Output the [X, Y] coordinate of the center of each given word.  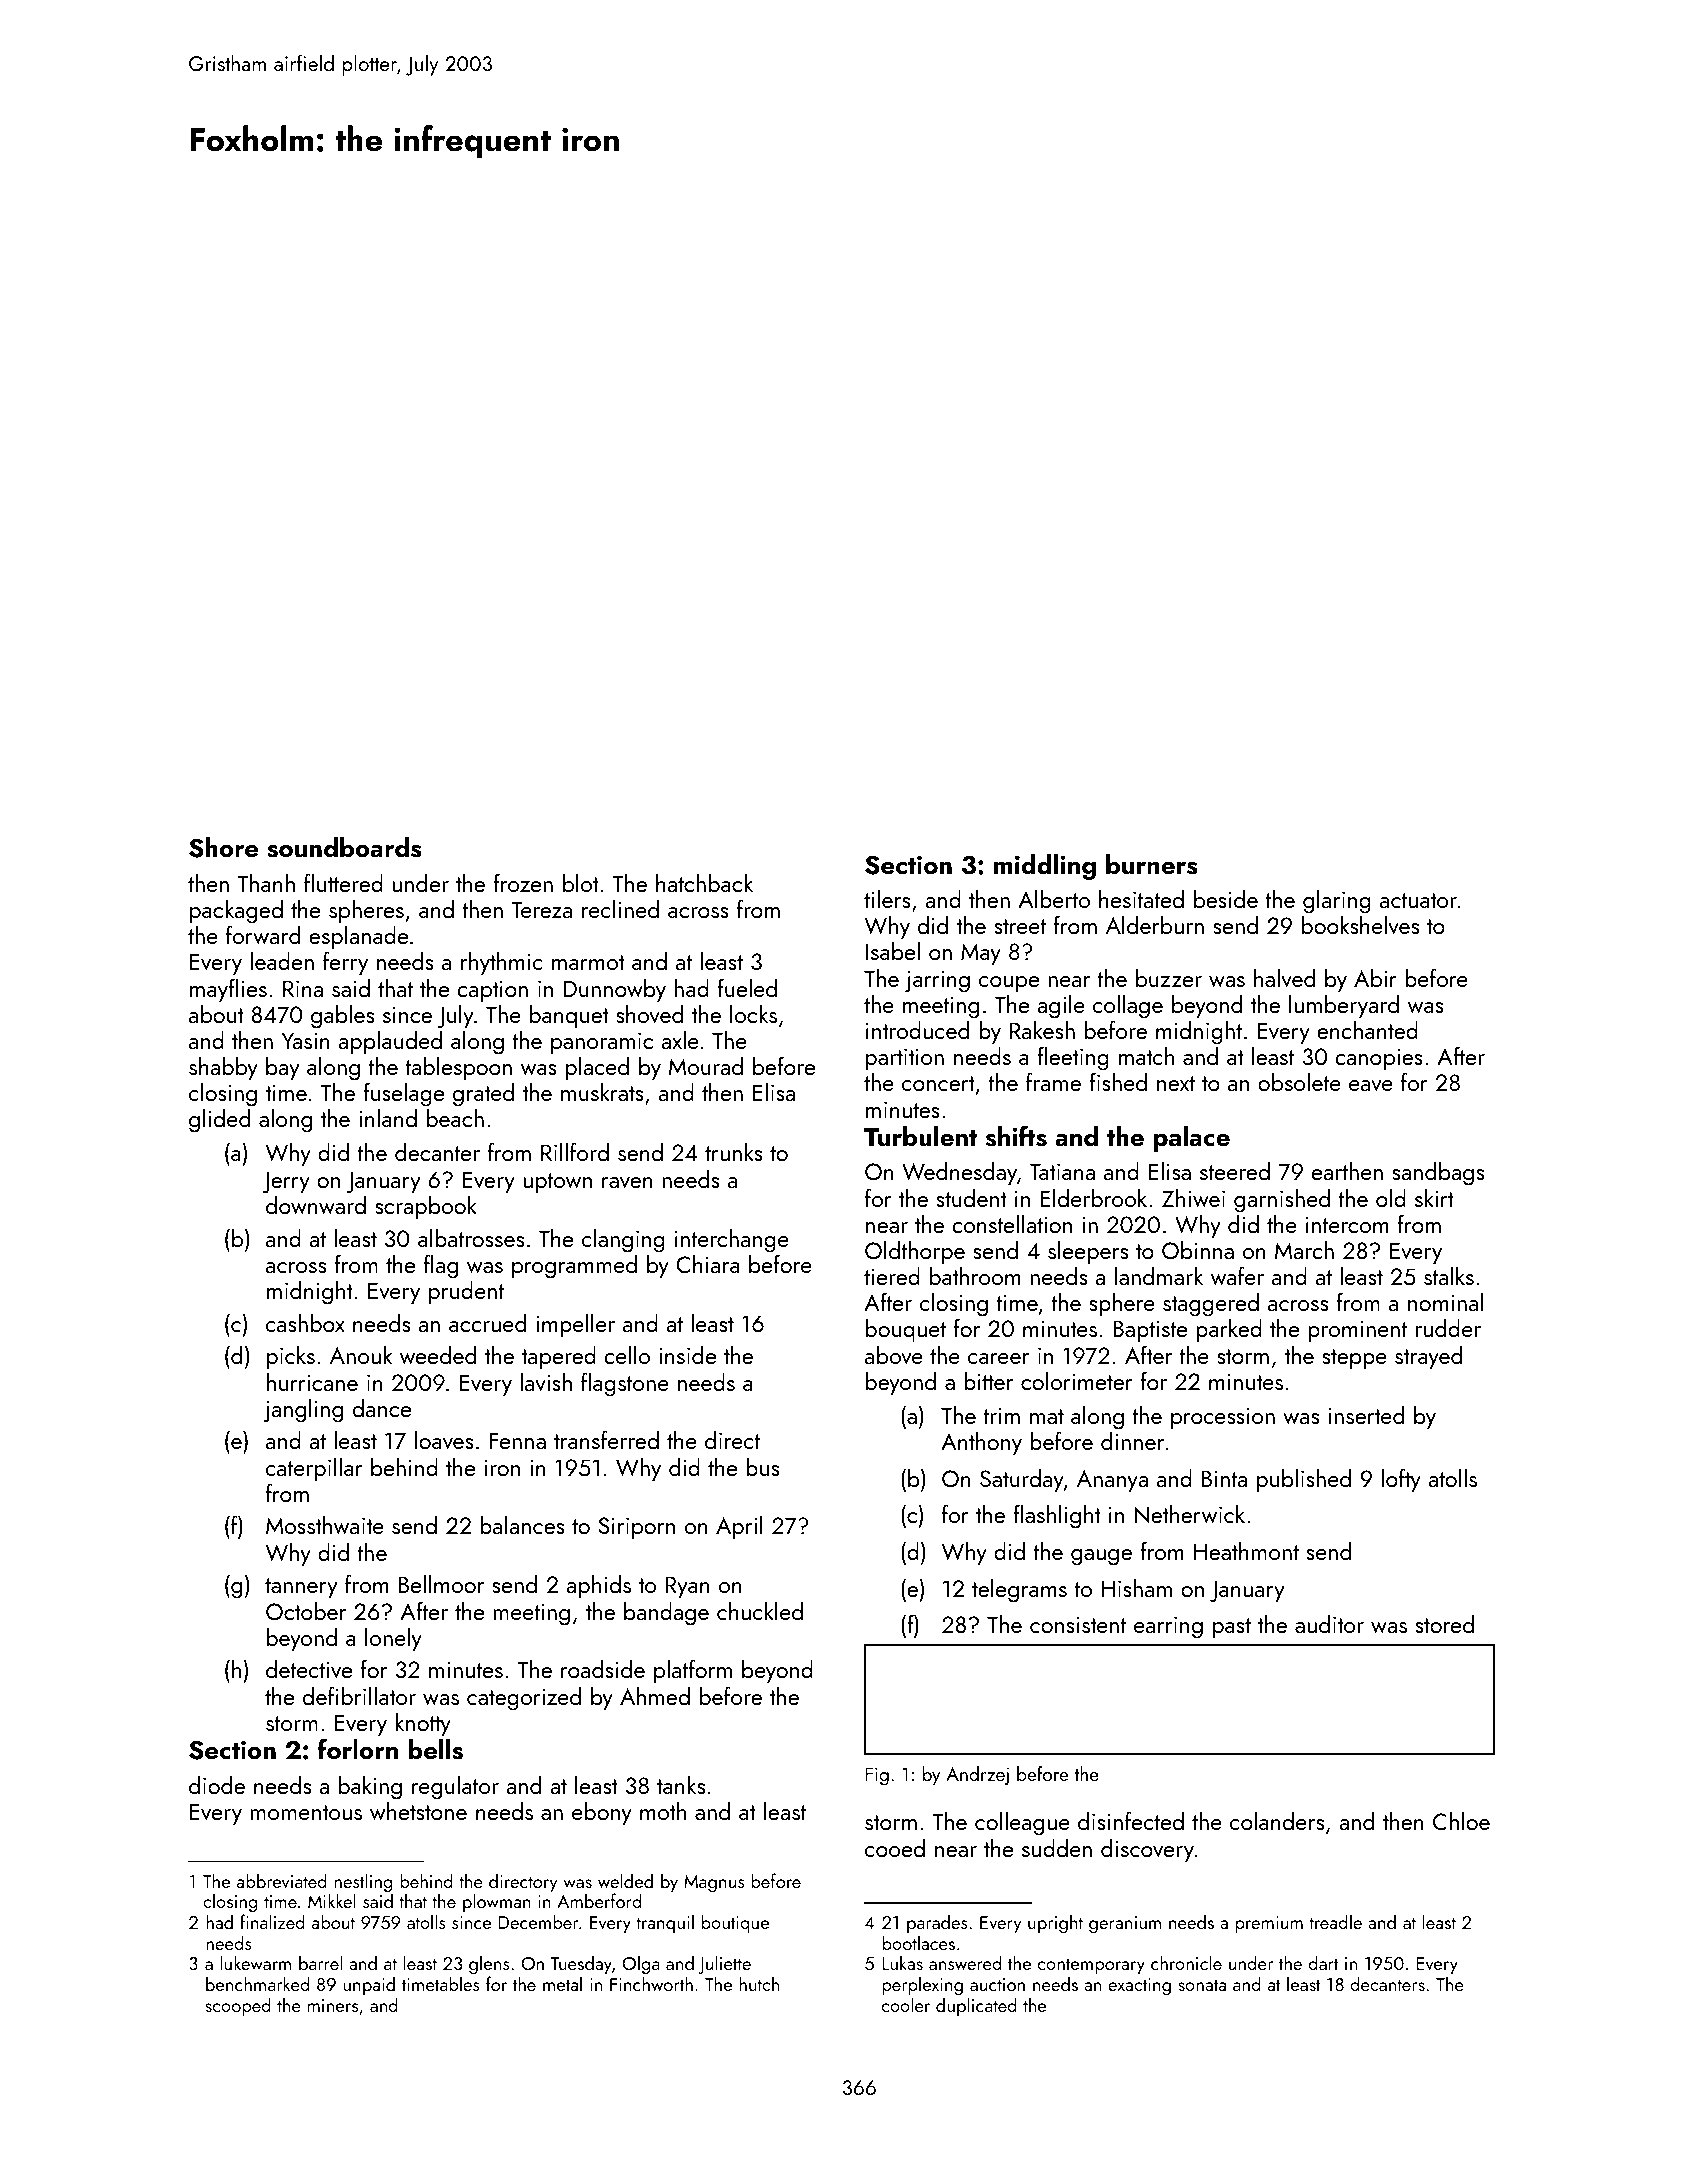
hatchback [704, 883]
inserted [1366, 1415]
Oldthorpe [915, 1252]
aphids [598, 1586]
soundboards [344, 847]
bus [763, 1467]
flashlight [1057, 1516]
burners [1152, 864]
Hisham [1136, 1588]
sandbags [1438, 1174]
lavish [546, 1382]
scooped [238, 2006]
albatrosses [471, 1238]
